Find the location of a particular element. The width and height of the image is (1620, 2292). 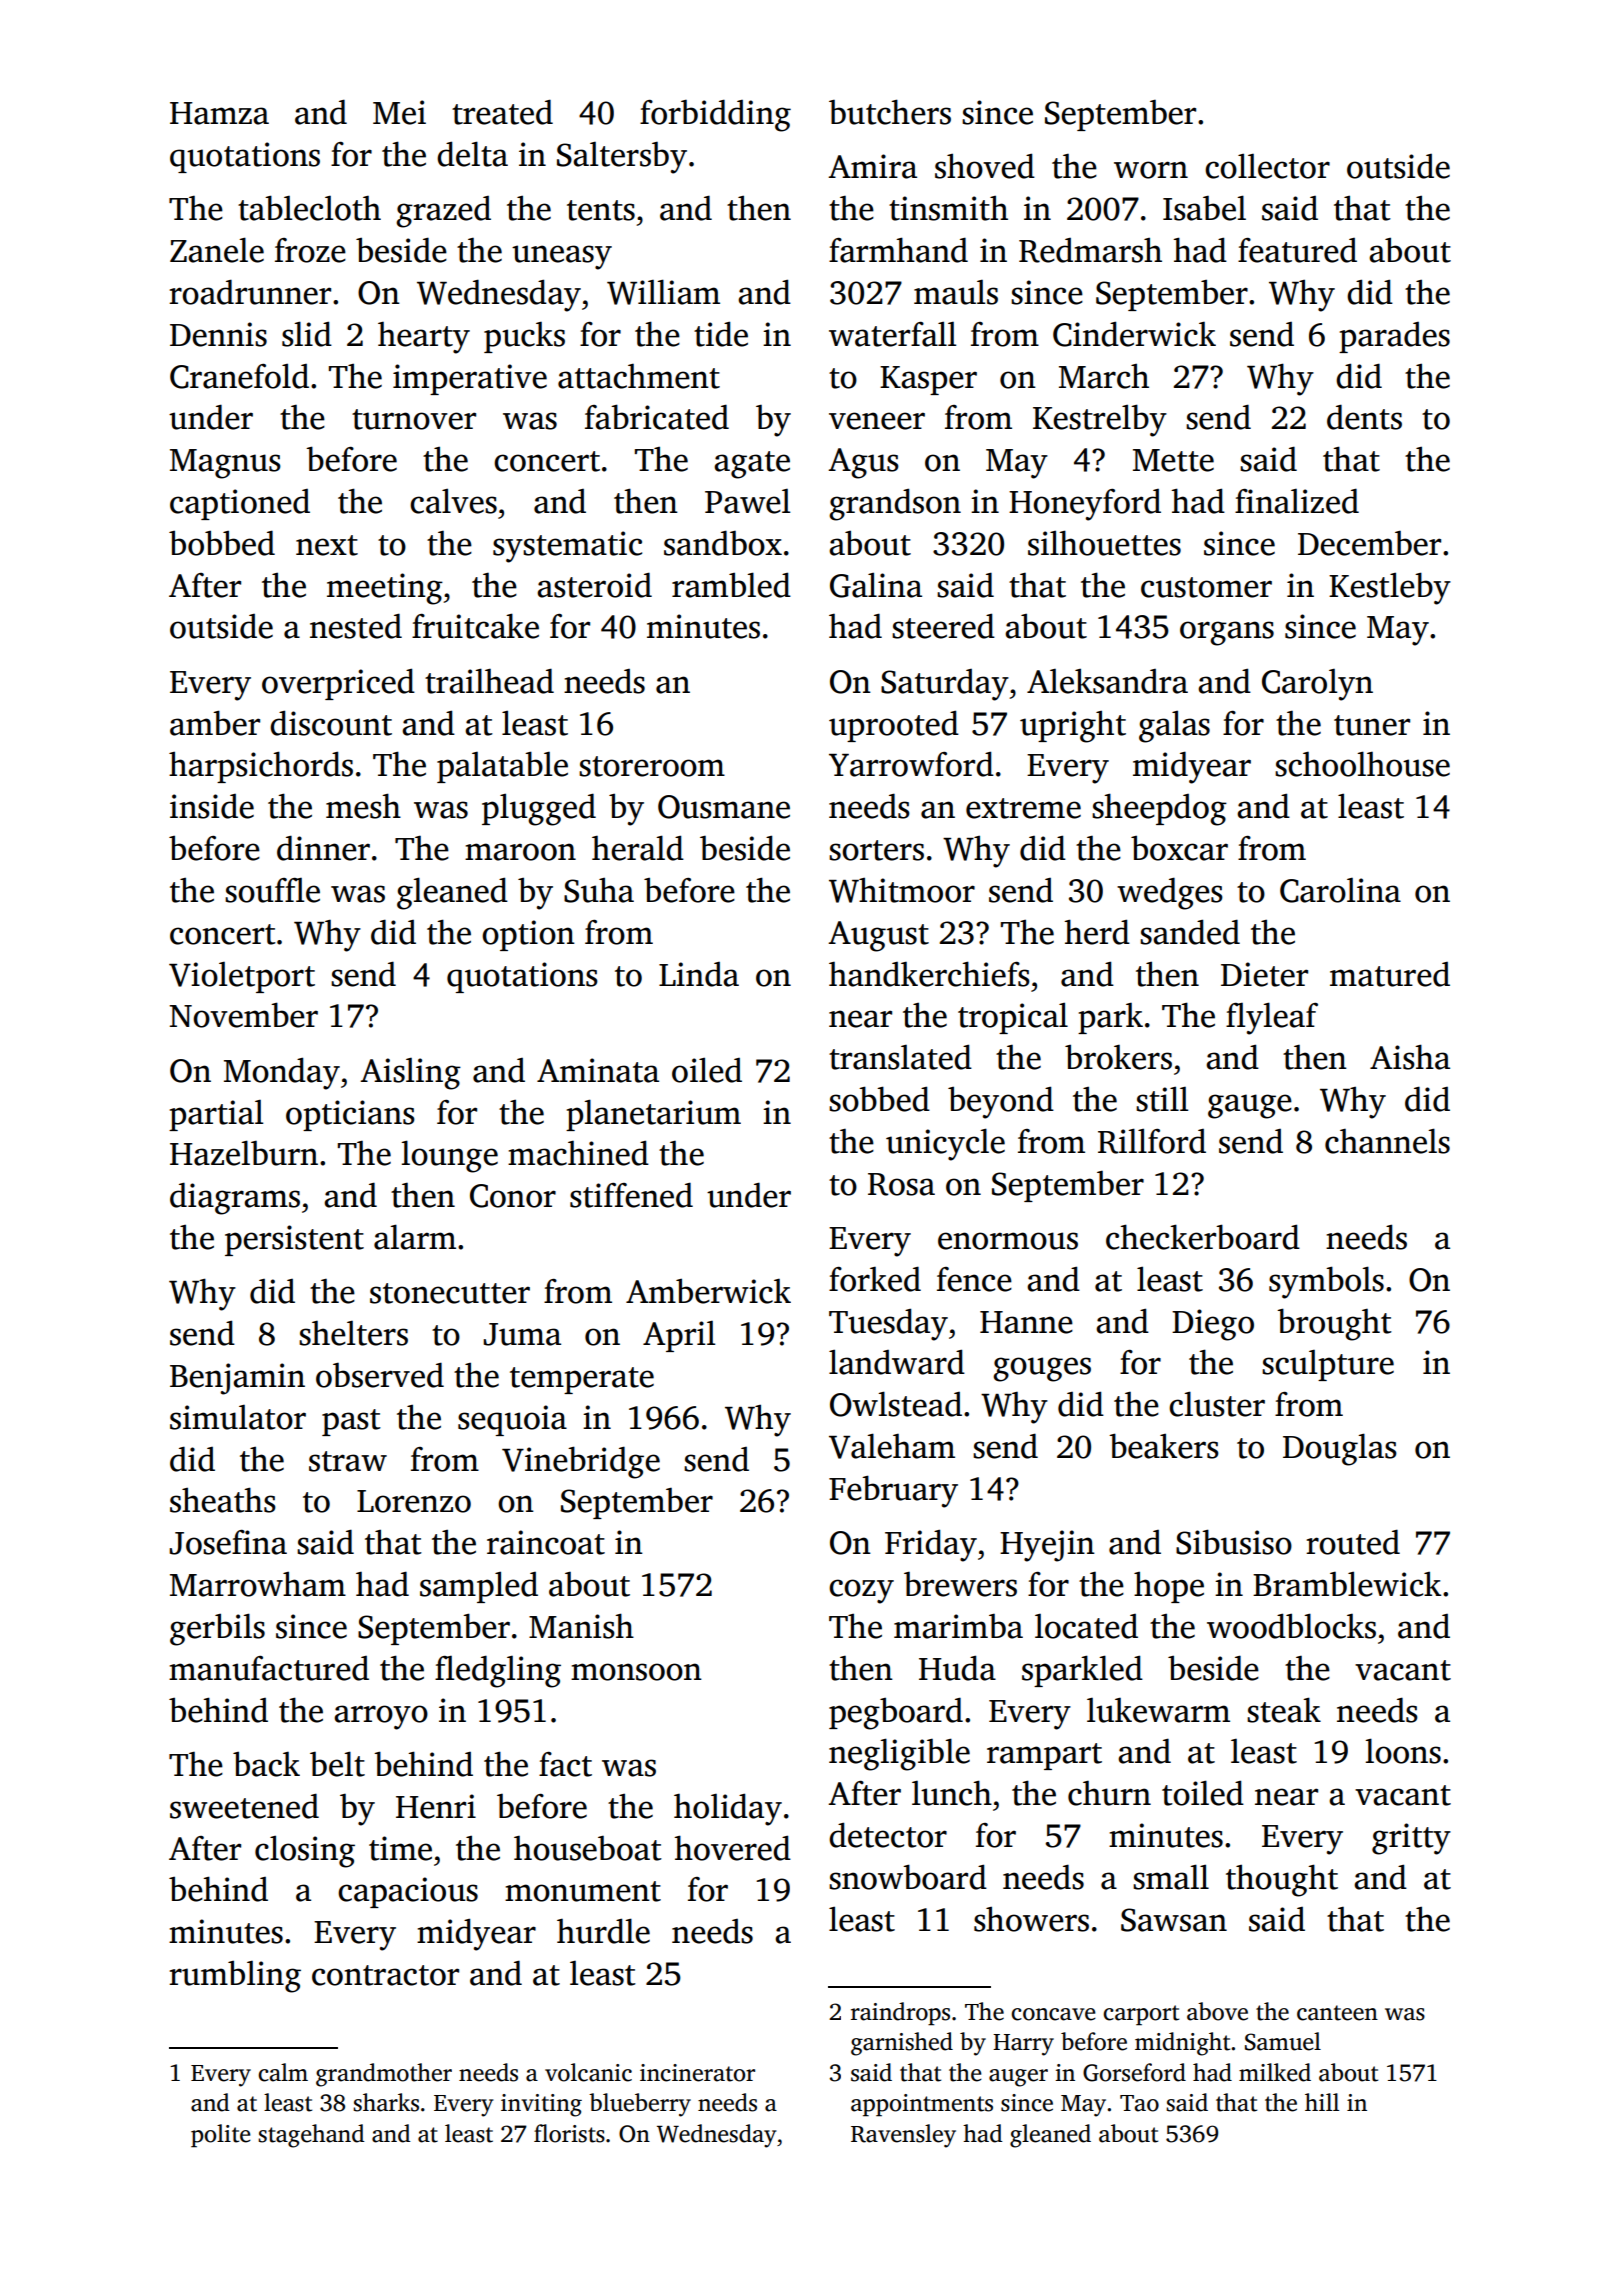

Ravensley is located at coordinates (903, 2136).
